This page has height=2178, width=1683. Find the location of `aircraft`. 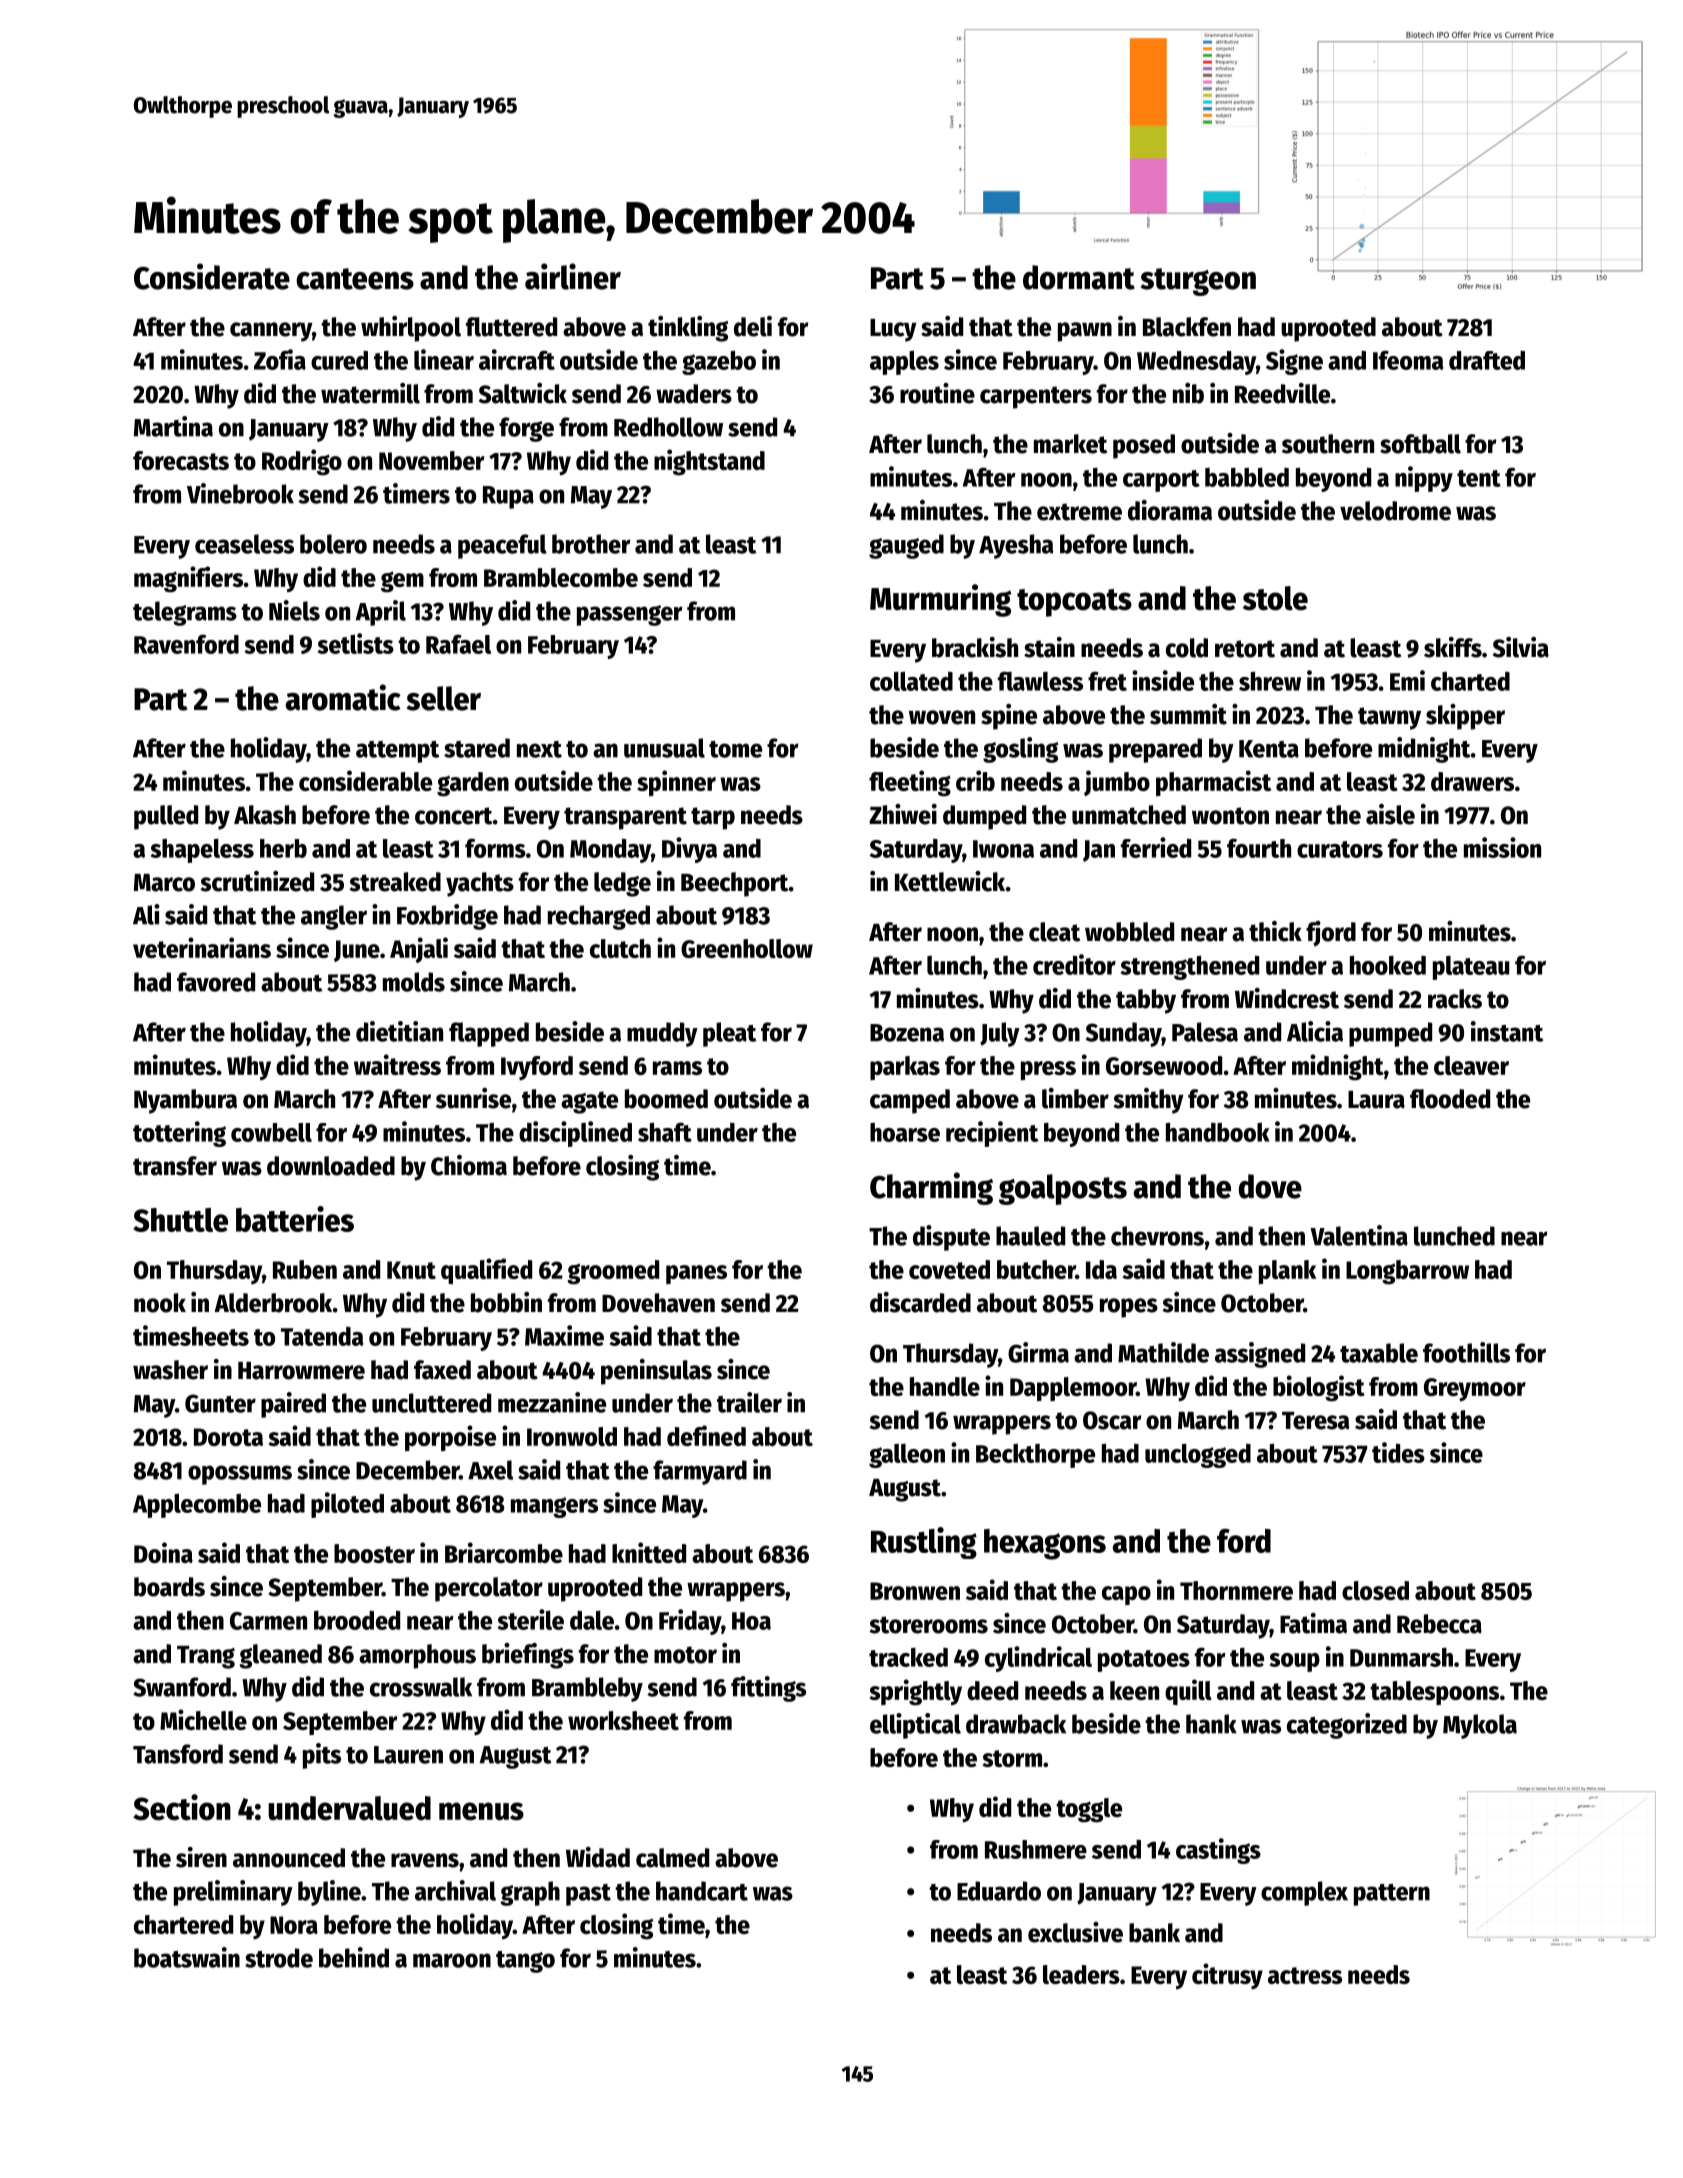

aircraft is located at coordinates (517, 359).
